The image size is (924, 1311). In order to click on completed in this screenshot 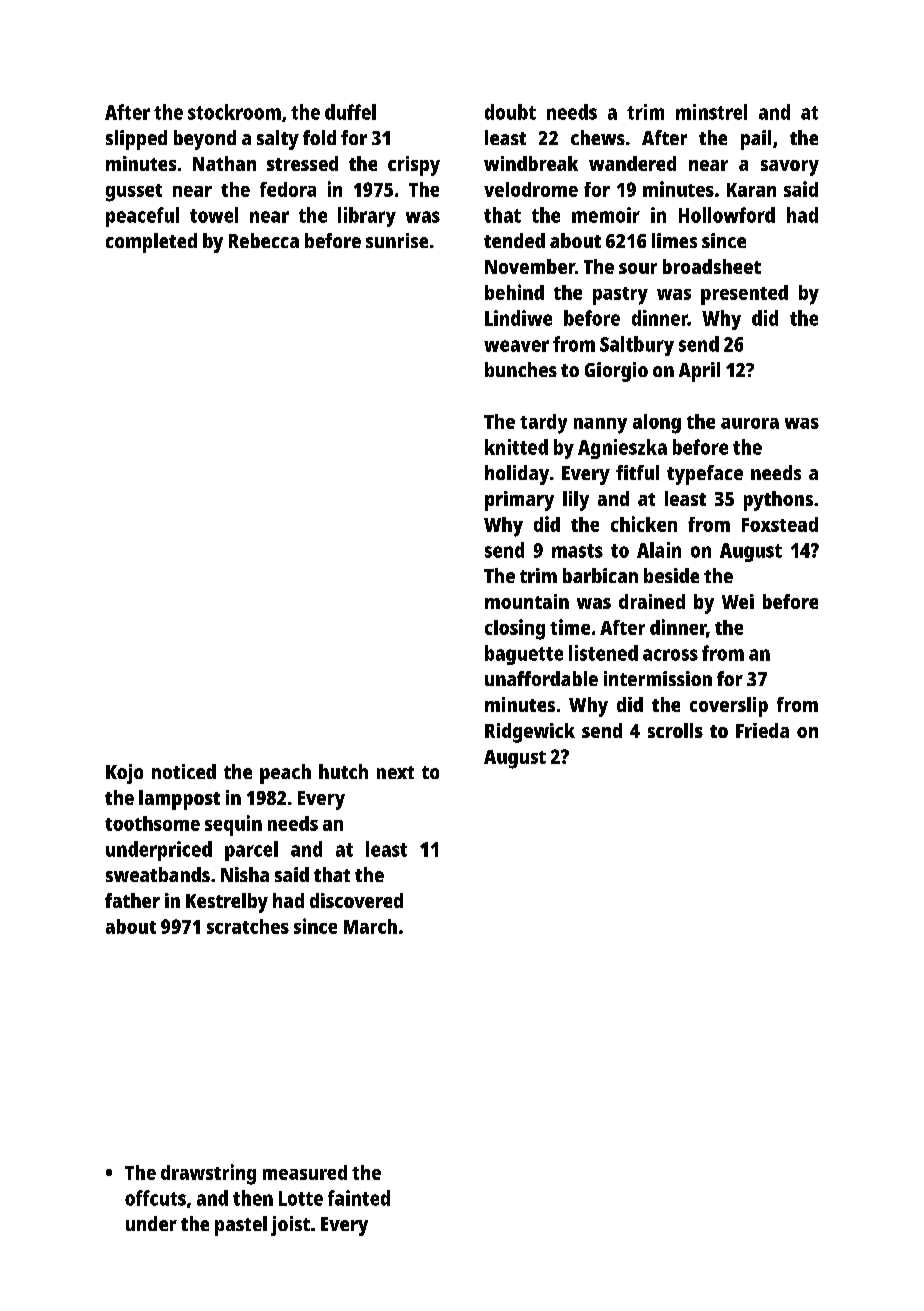, I will do `click(151, 243)`.
